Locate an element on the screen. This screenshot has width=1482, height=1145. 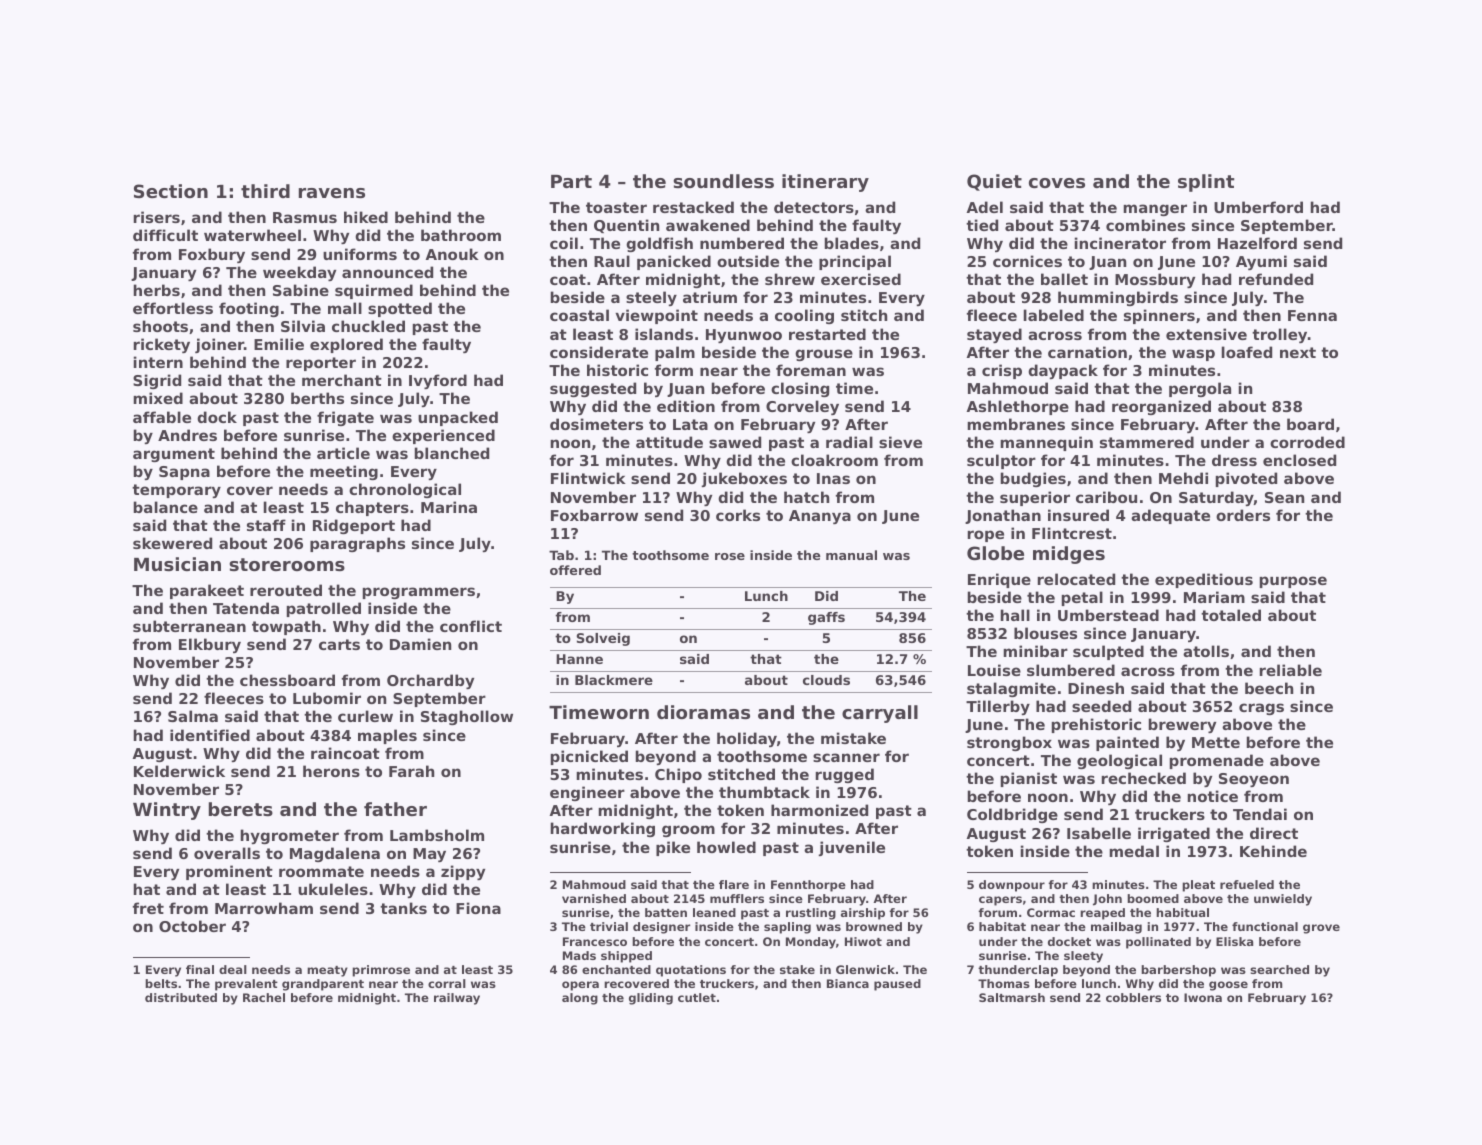
subterranean is located at coordinates (189, 626).
